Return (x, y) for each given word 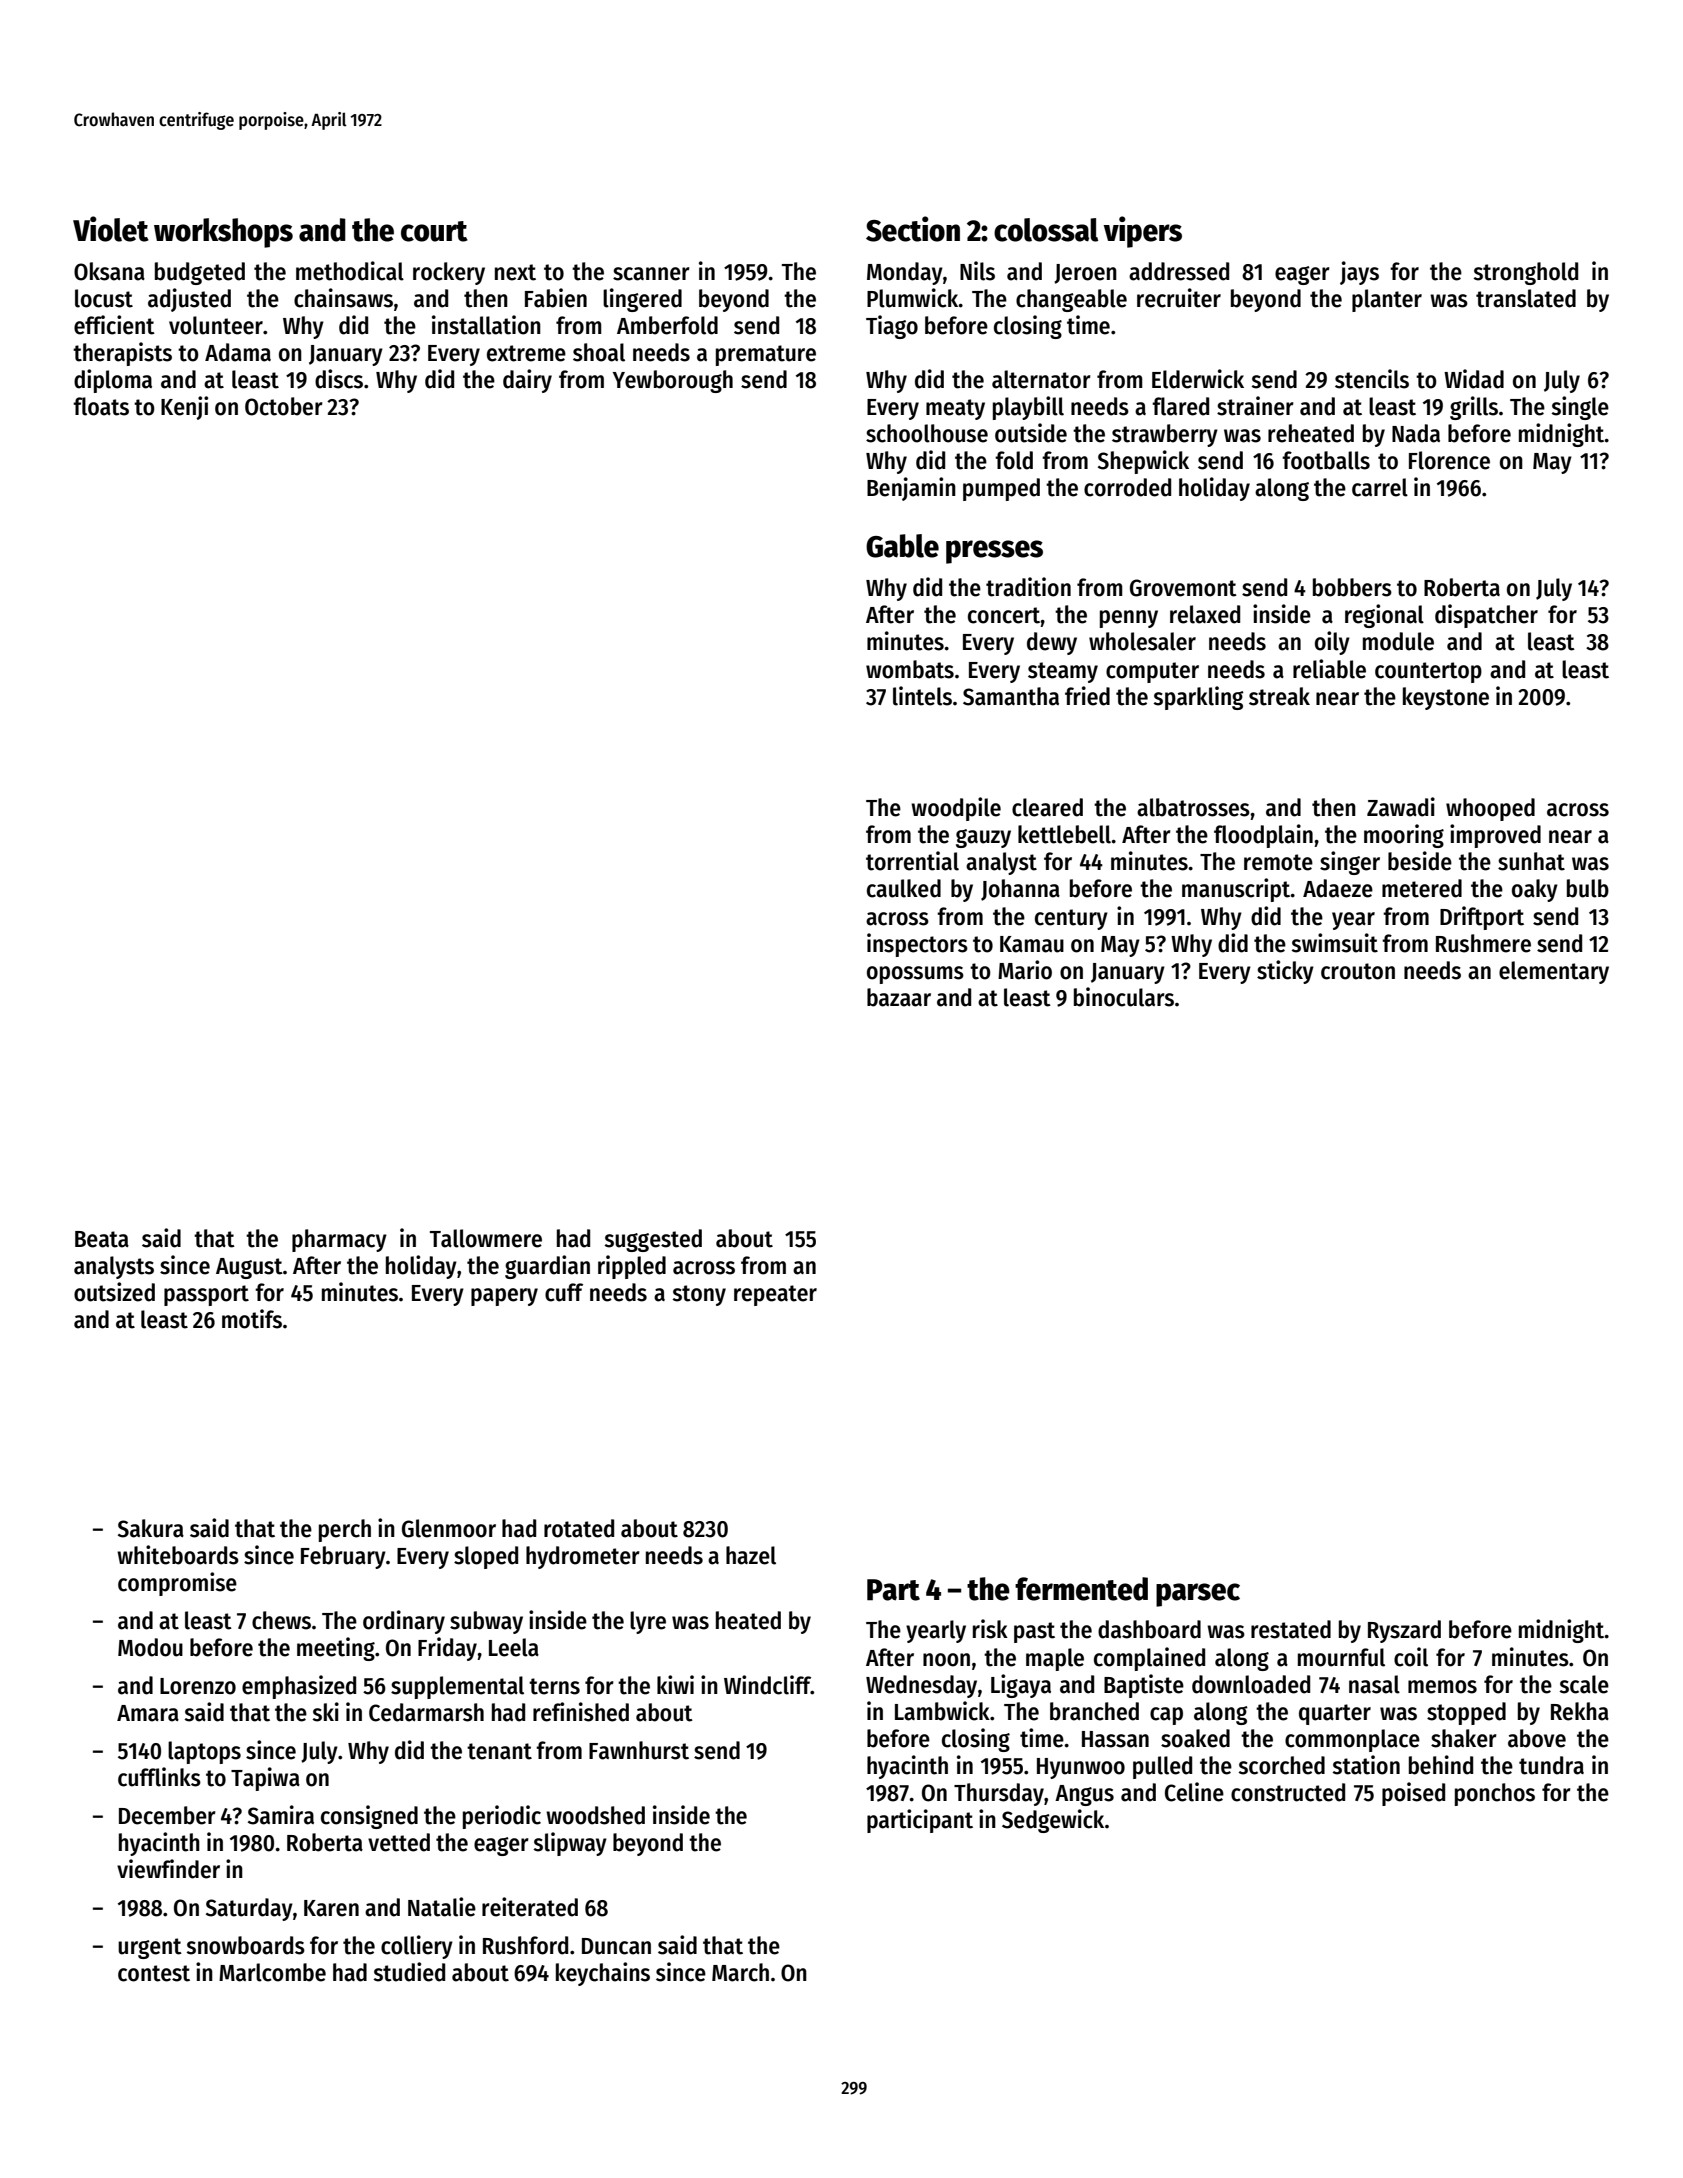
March (740, 1972)
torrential (912, 861)
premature (766, 355)
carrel (1380, 487)
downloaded (1251, 1684)
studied (409, 1972)
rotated (579, 1528)
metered (1422, 888)
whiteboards (178, 1555)
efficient (114, 325)
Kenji (184, 408)
